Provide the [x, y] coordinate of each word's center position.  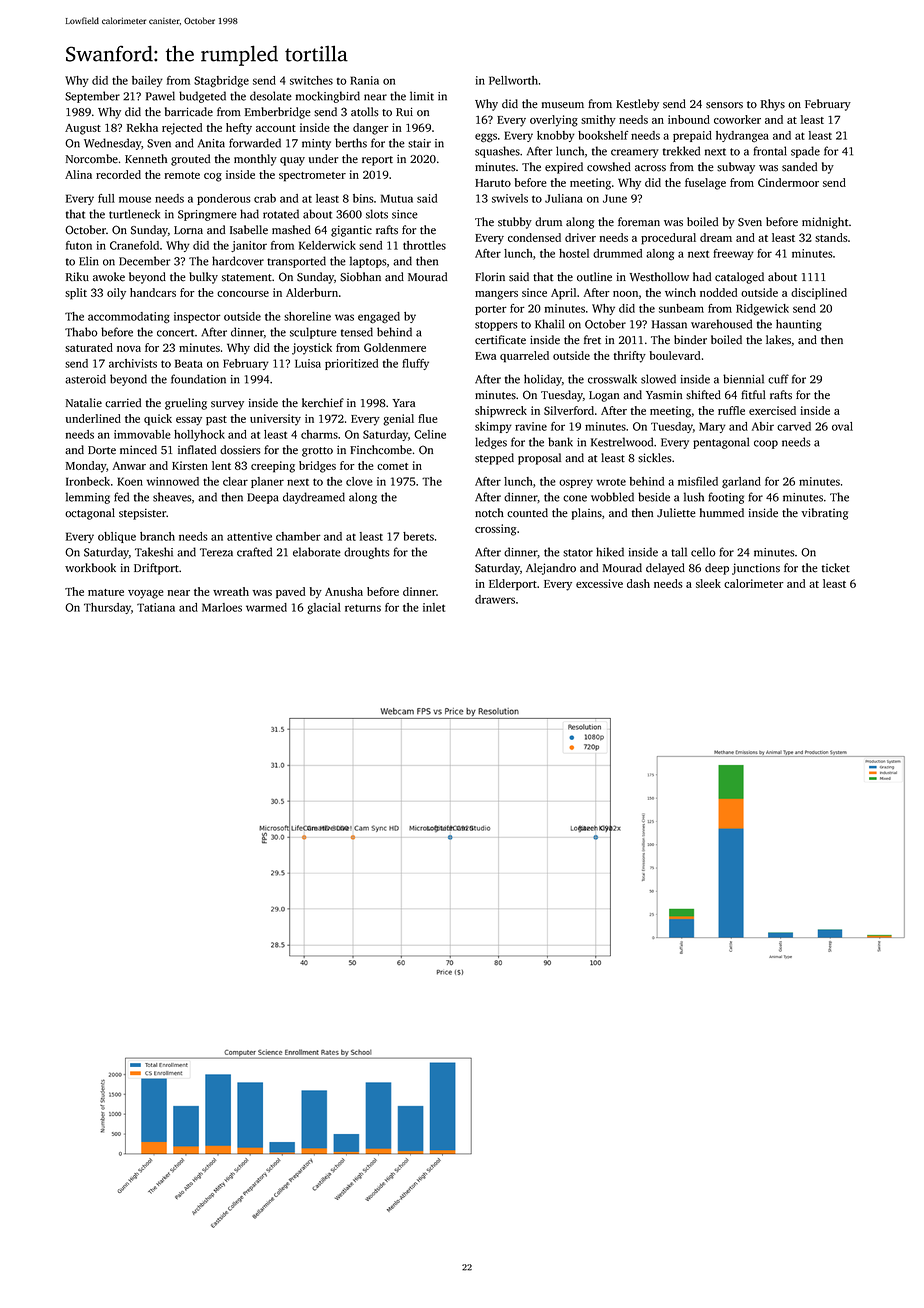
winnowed [173, 481]
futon [79, 245]
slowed [658, 379]
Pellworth [513, 80]
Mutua [397, 198]
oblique [117, 537]
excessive [599, 583]
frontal [770, 151]
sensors [724, 105]
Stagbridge [221, 81]
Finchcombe [381, 450]
